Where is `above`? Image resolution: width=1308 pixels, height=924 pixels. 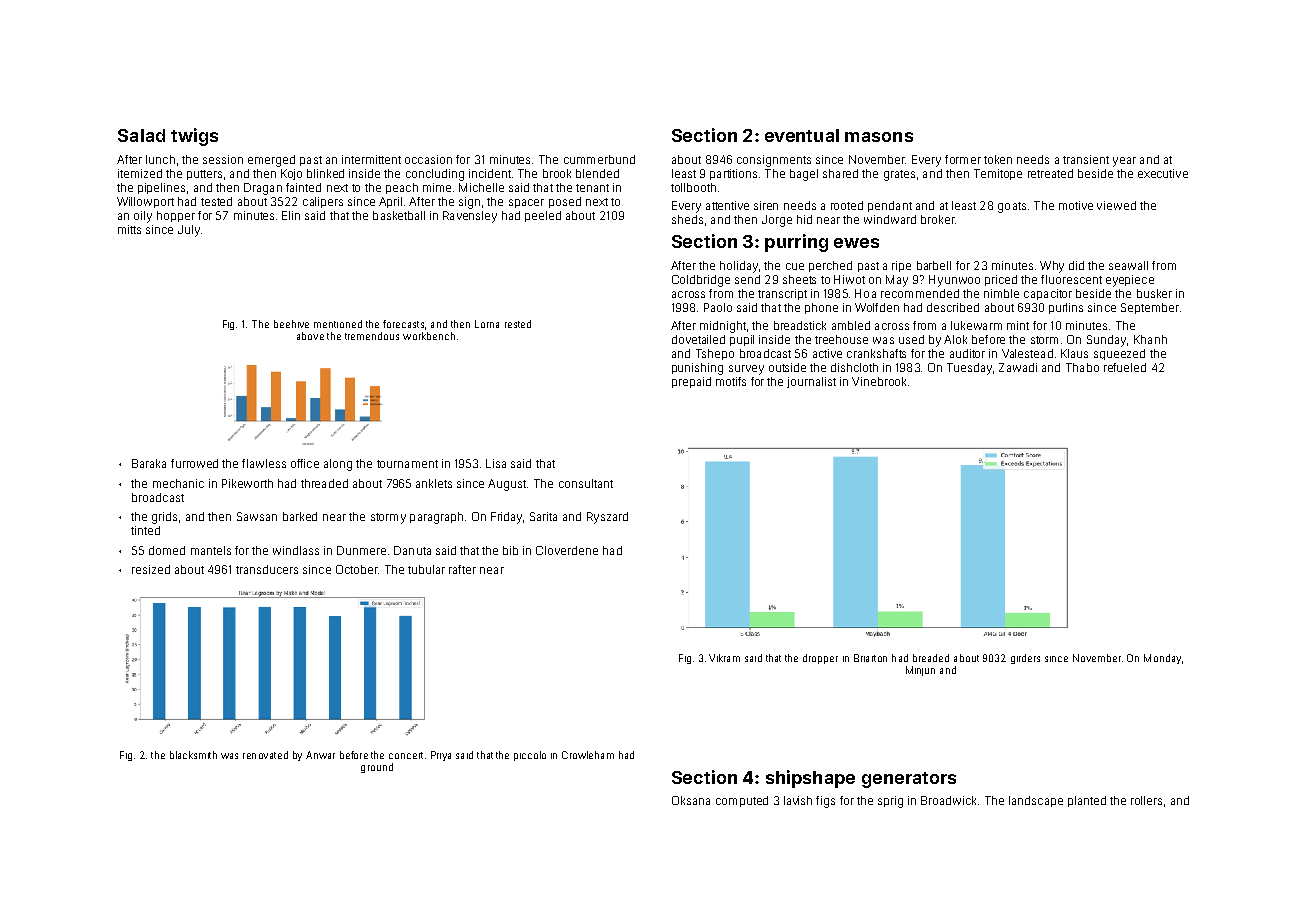 above is located at coordinates (310, 336).
